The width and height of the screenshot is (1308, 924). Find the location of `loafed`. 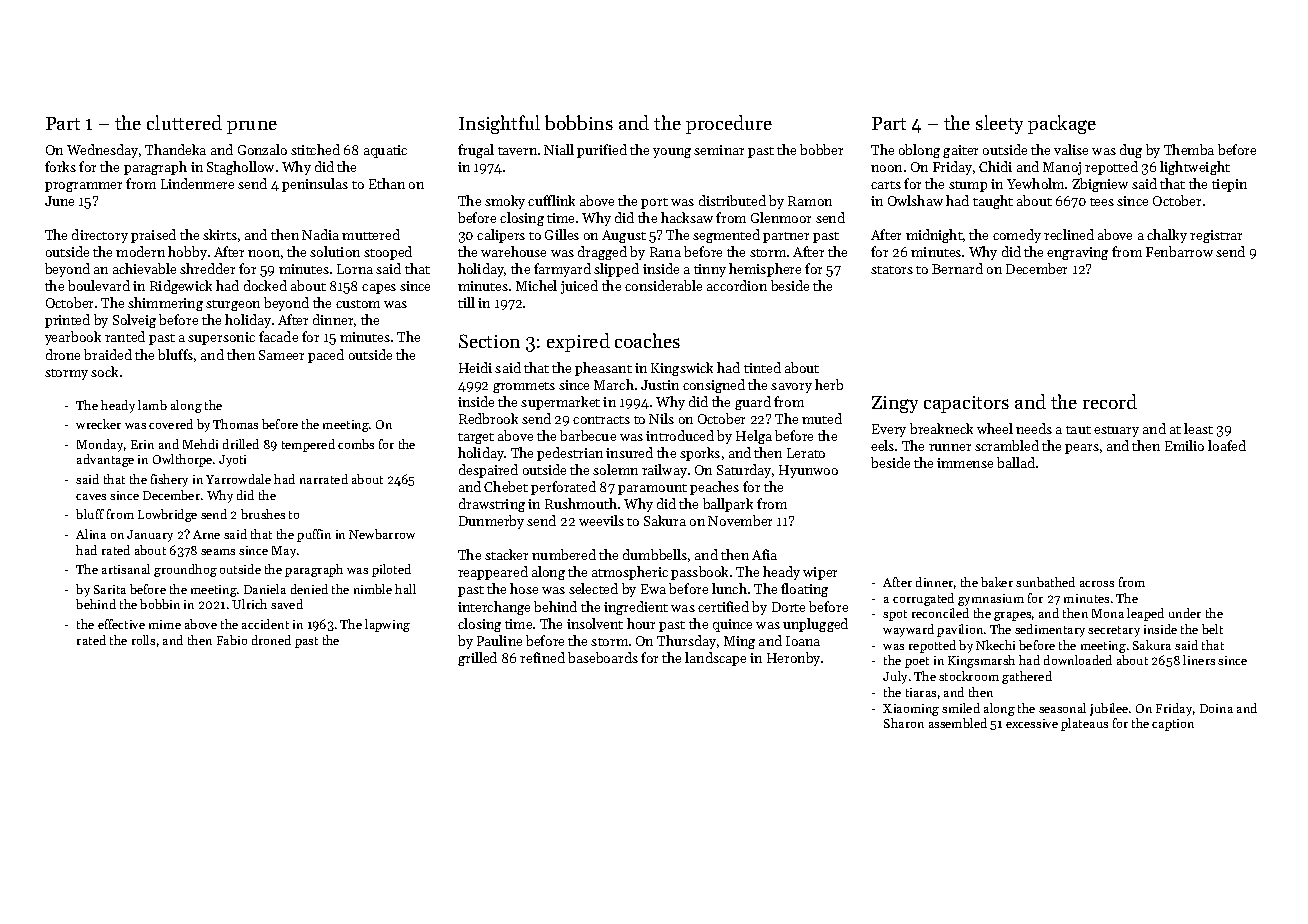

loafed is located at coordinates (1227, 445).
